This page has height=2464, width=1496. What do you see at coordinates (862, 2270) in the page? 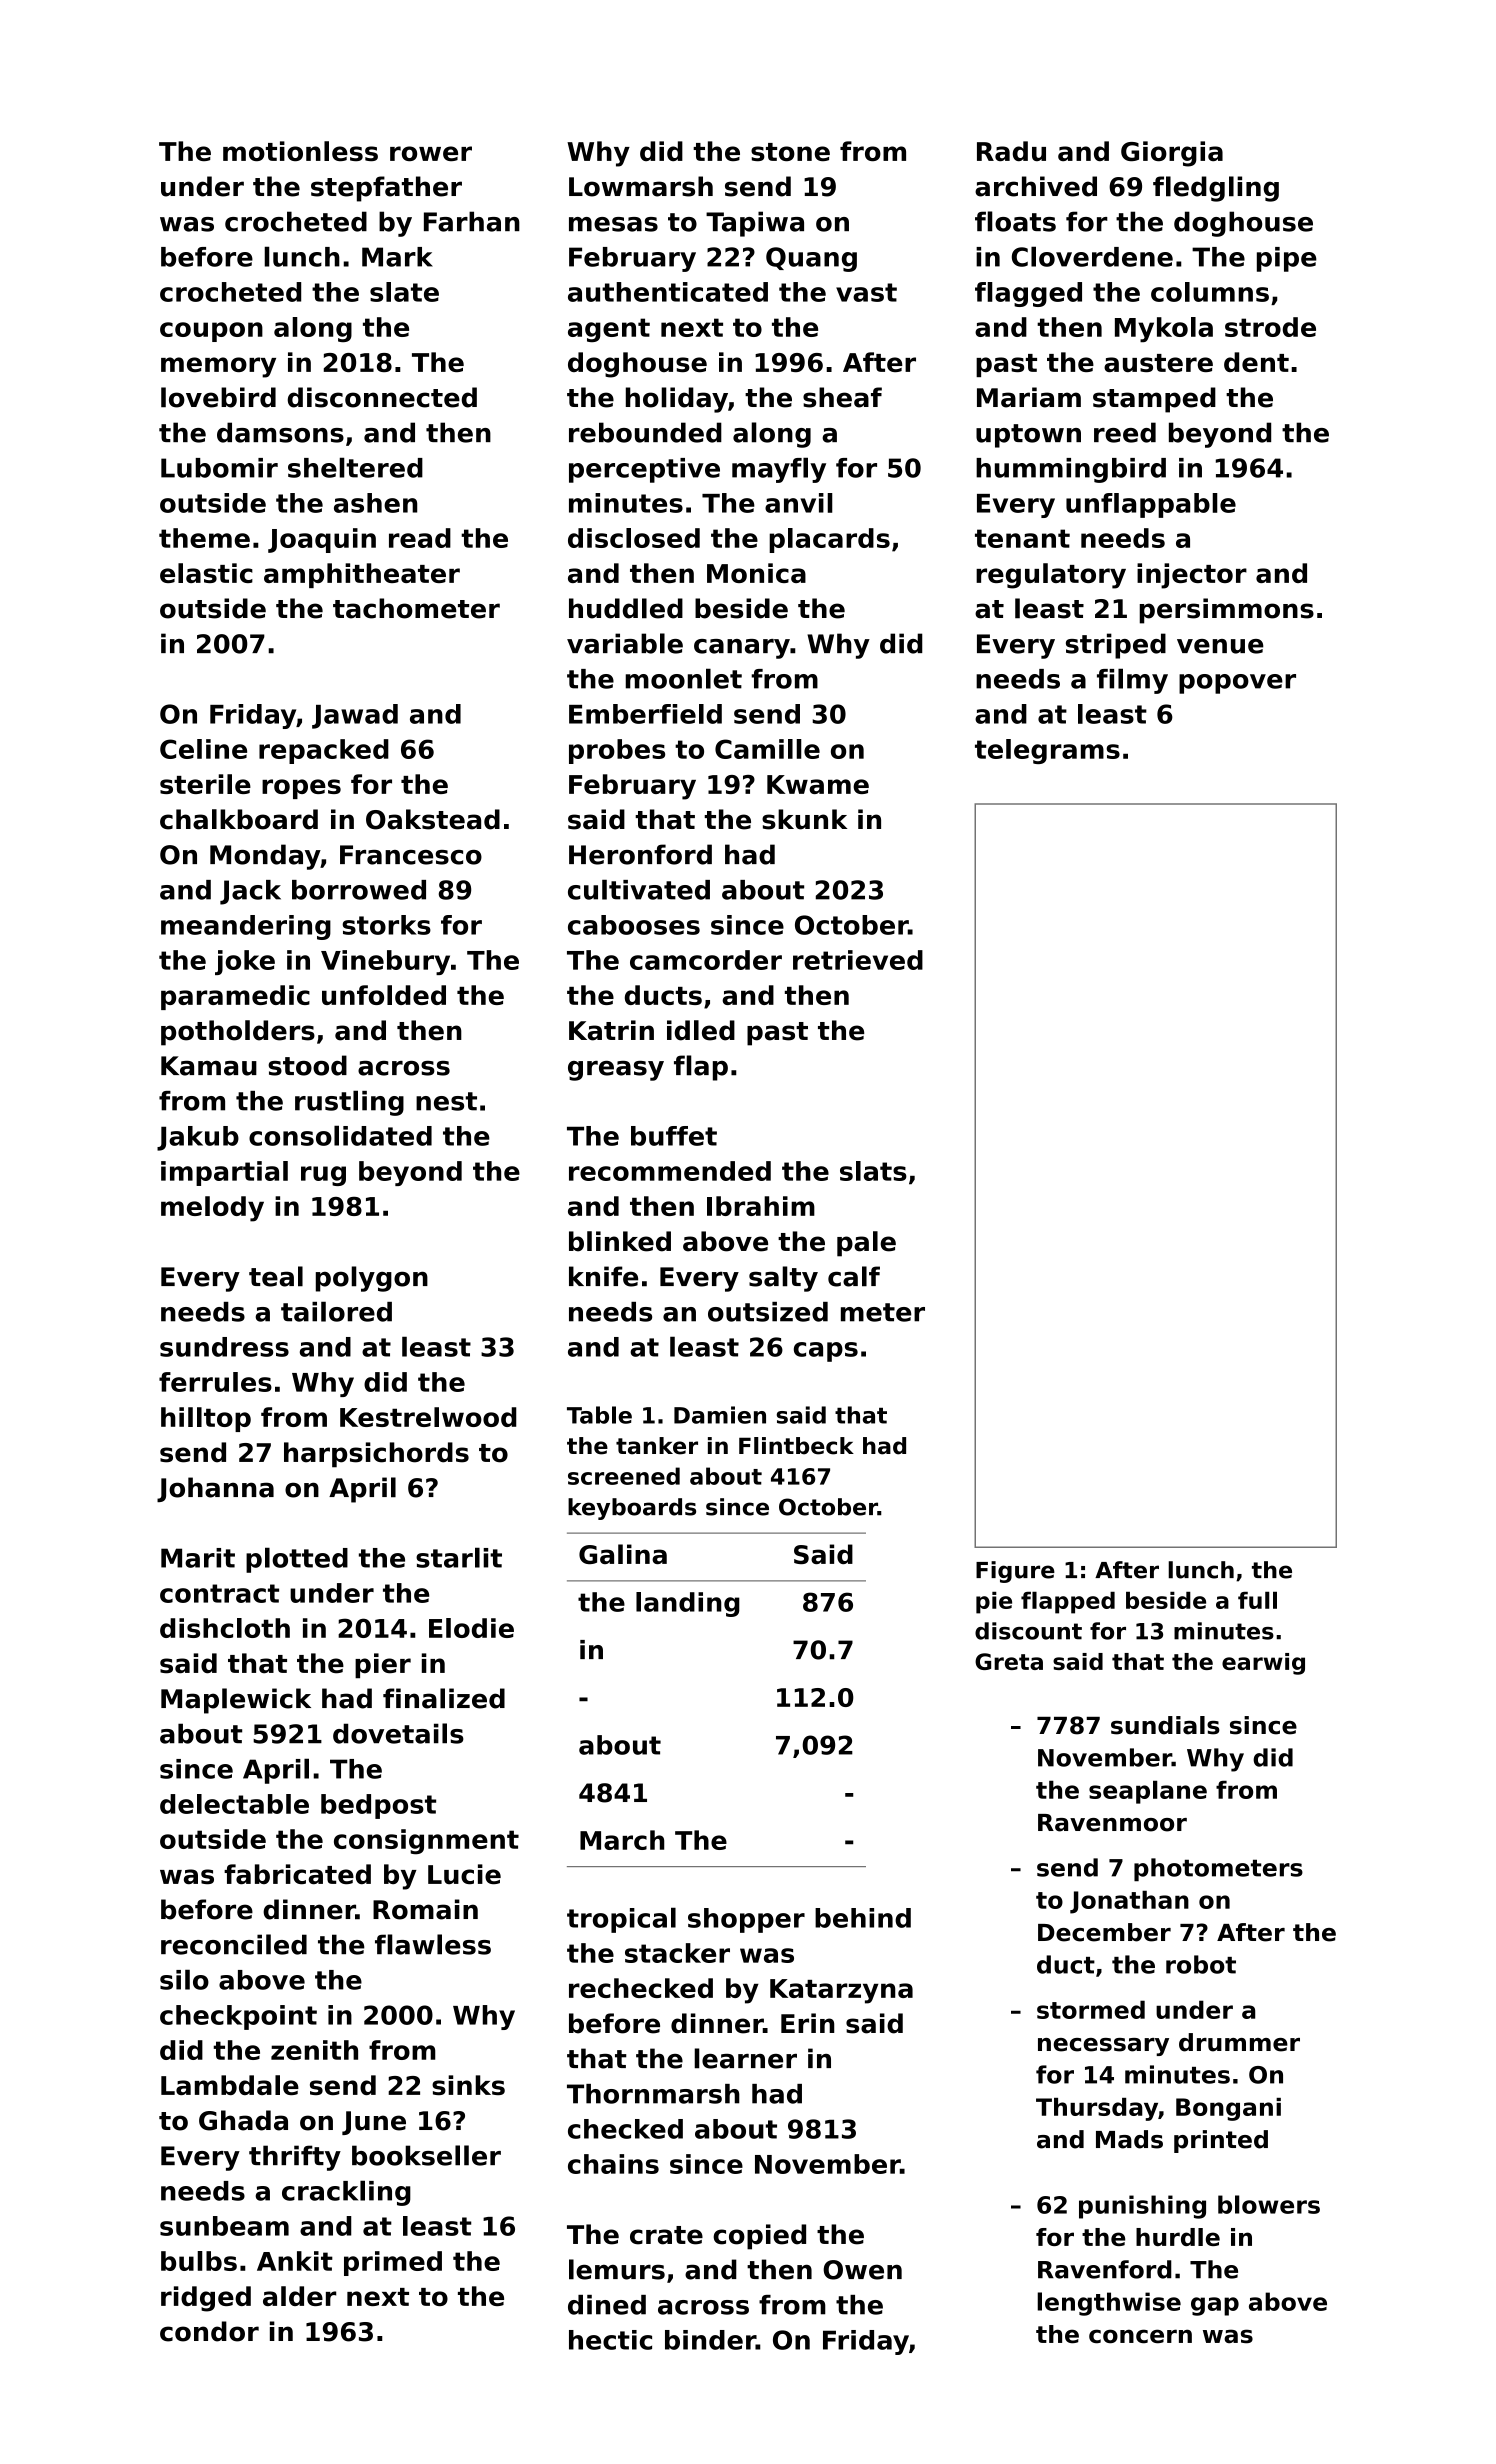
I see `Owen` at bounding box center [862, 2270].
